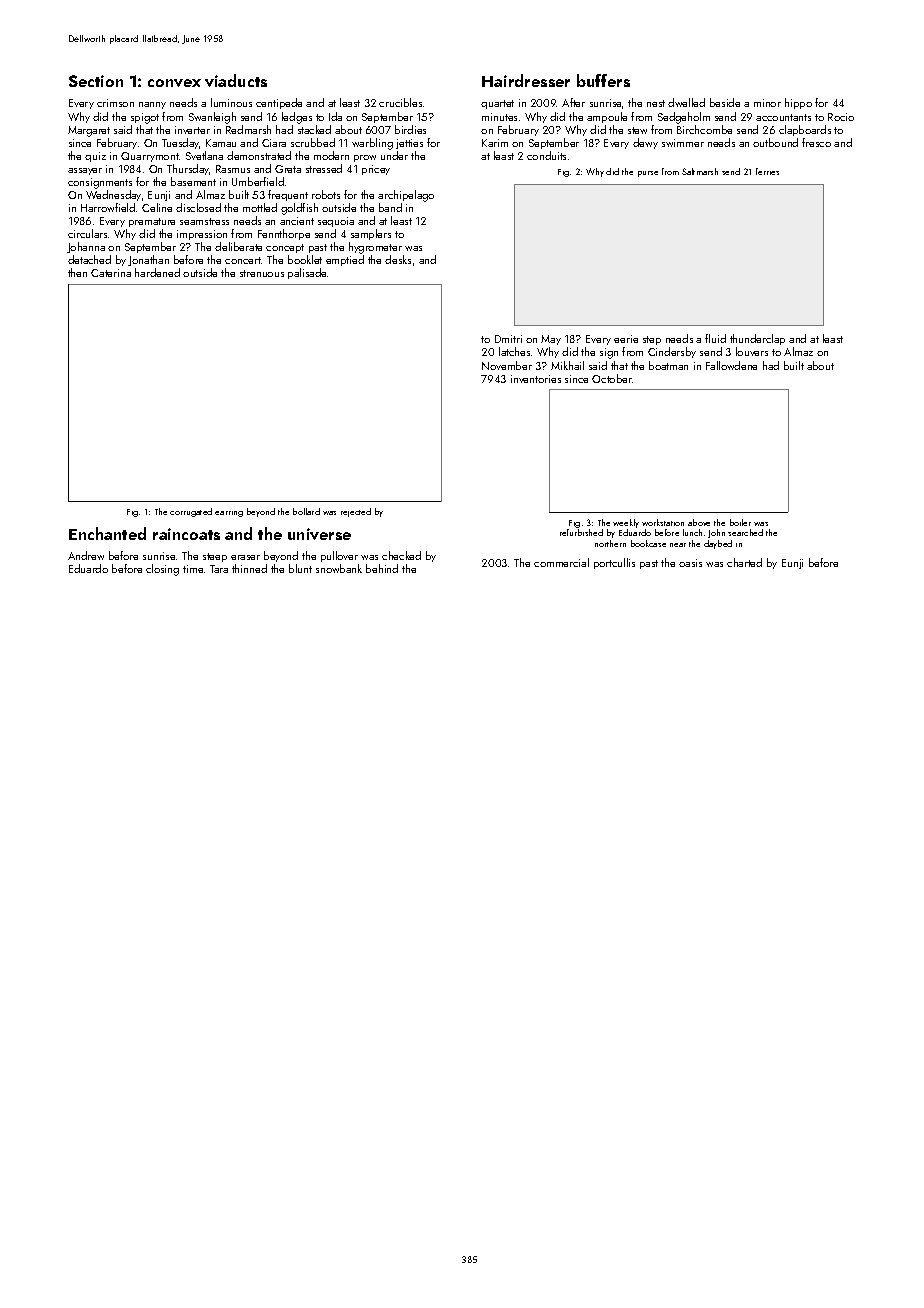  I want to click on Harrowfield, so click(108, 207).
